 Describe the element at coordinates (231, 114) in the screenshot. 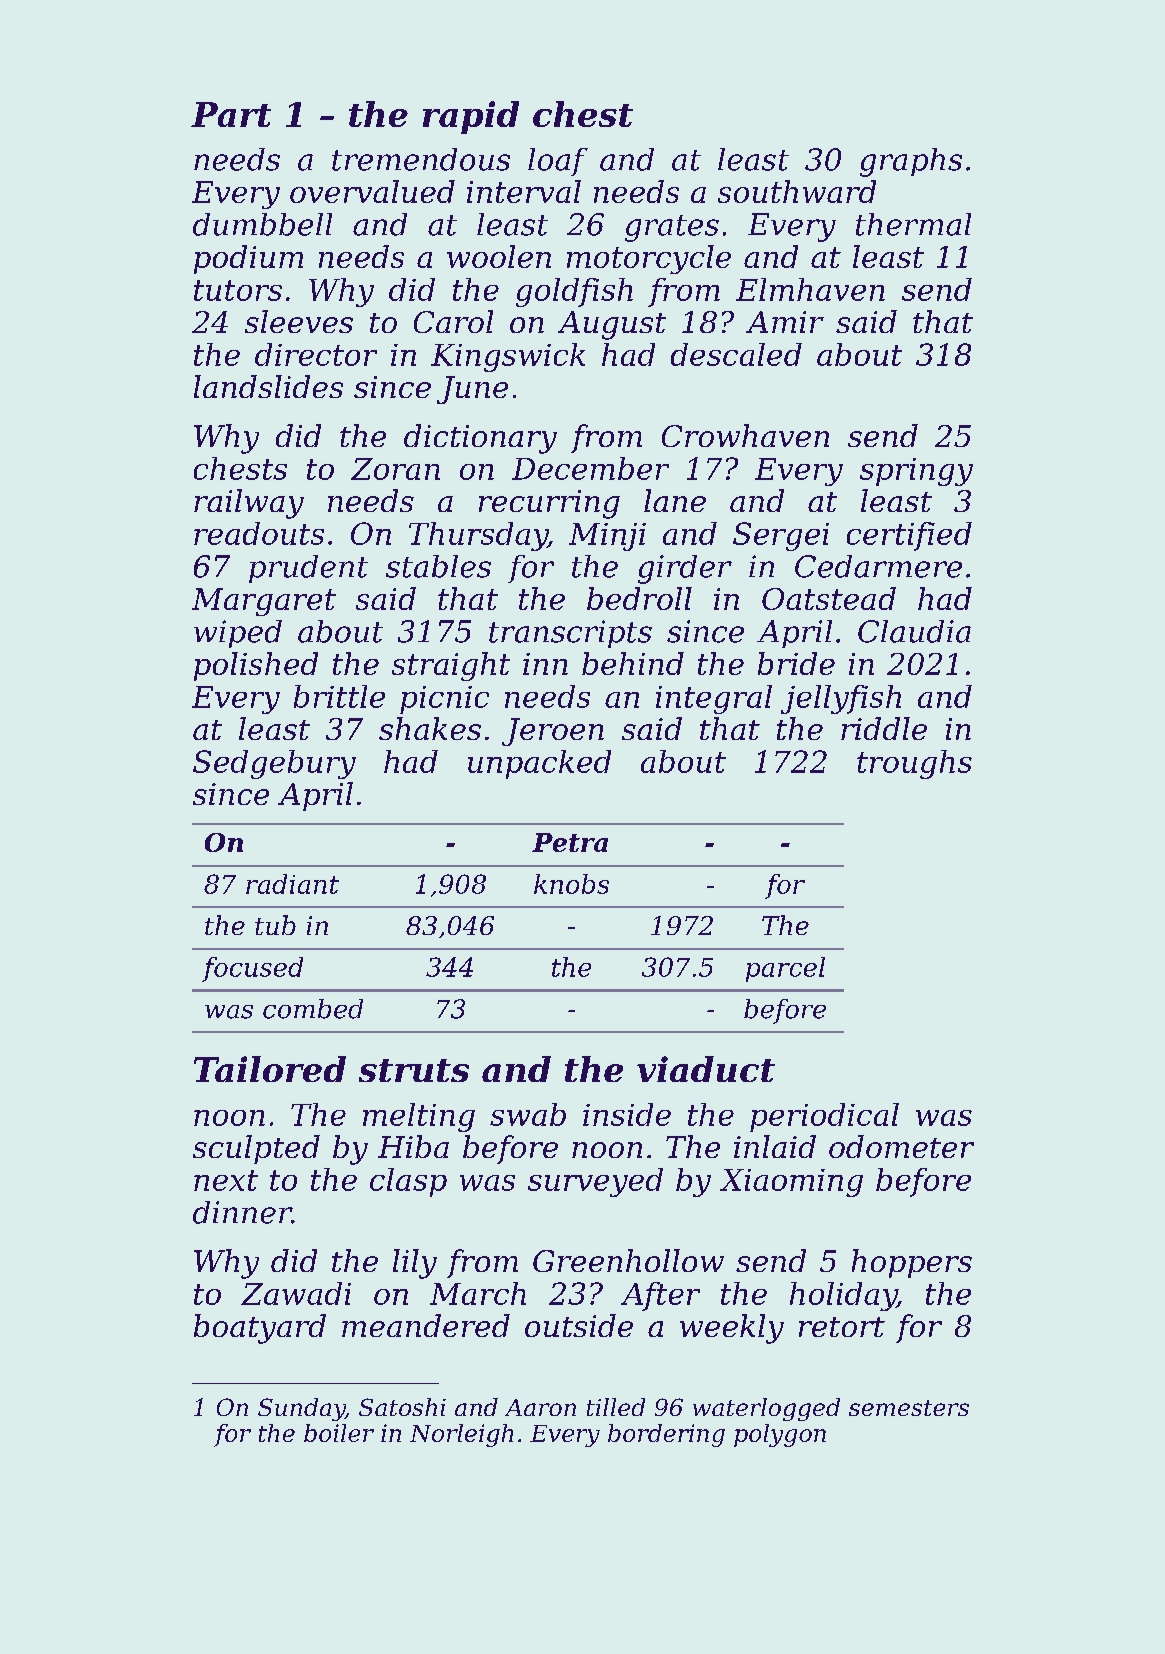

I see `Part` at that location.
